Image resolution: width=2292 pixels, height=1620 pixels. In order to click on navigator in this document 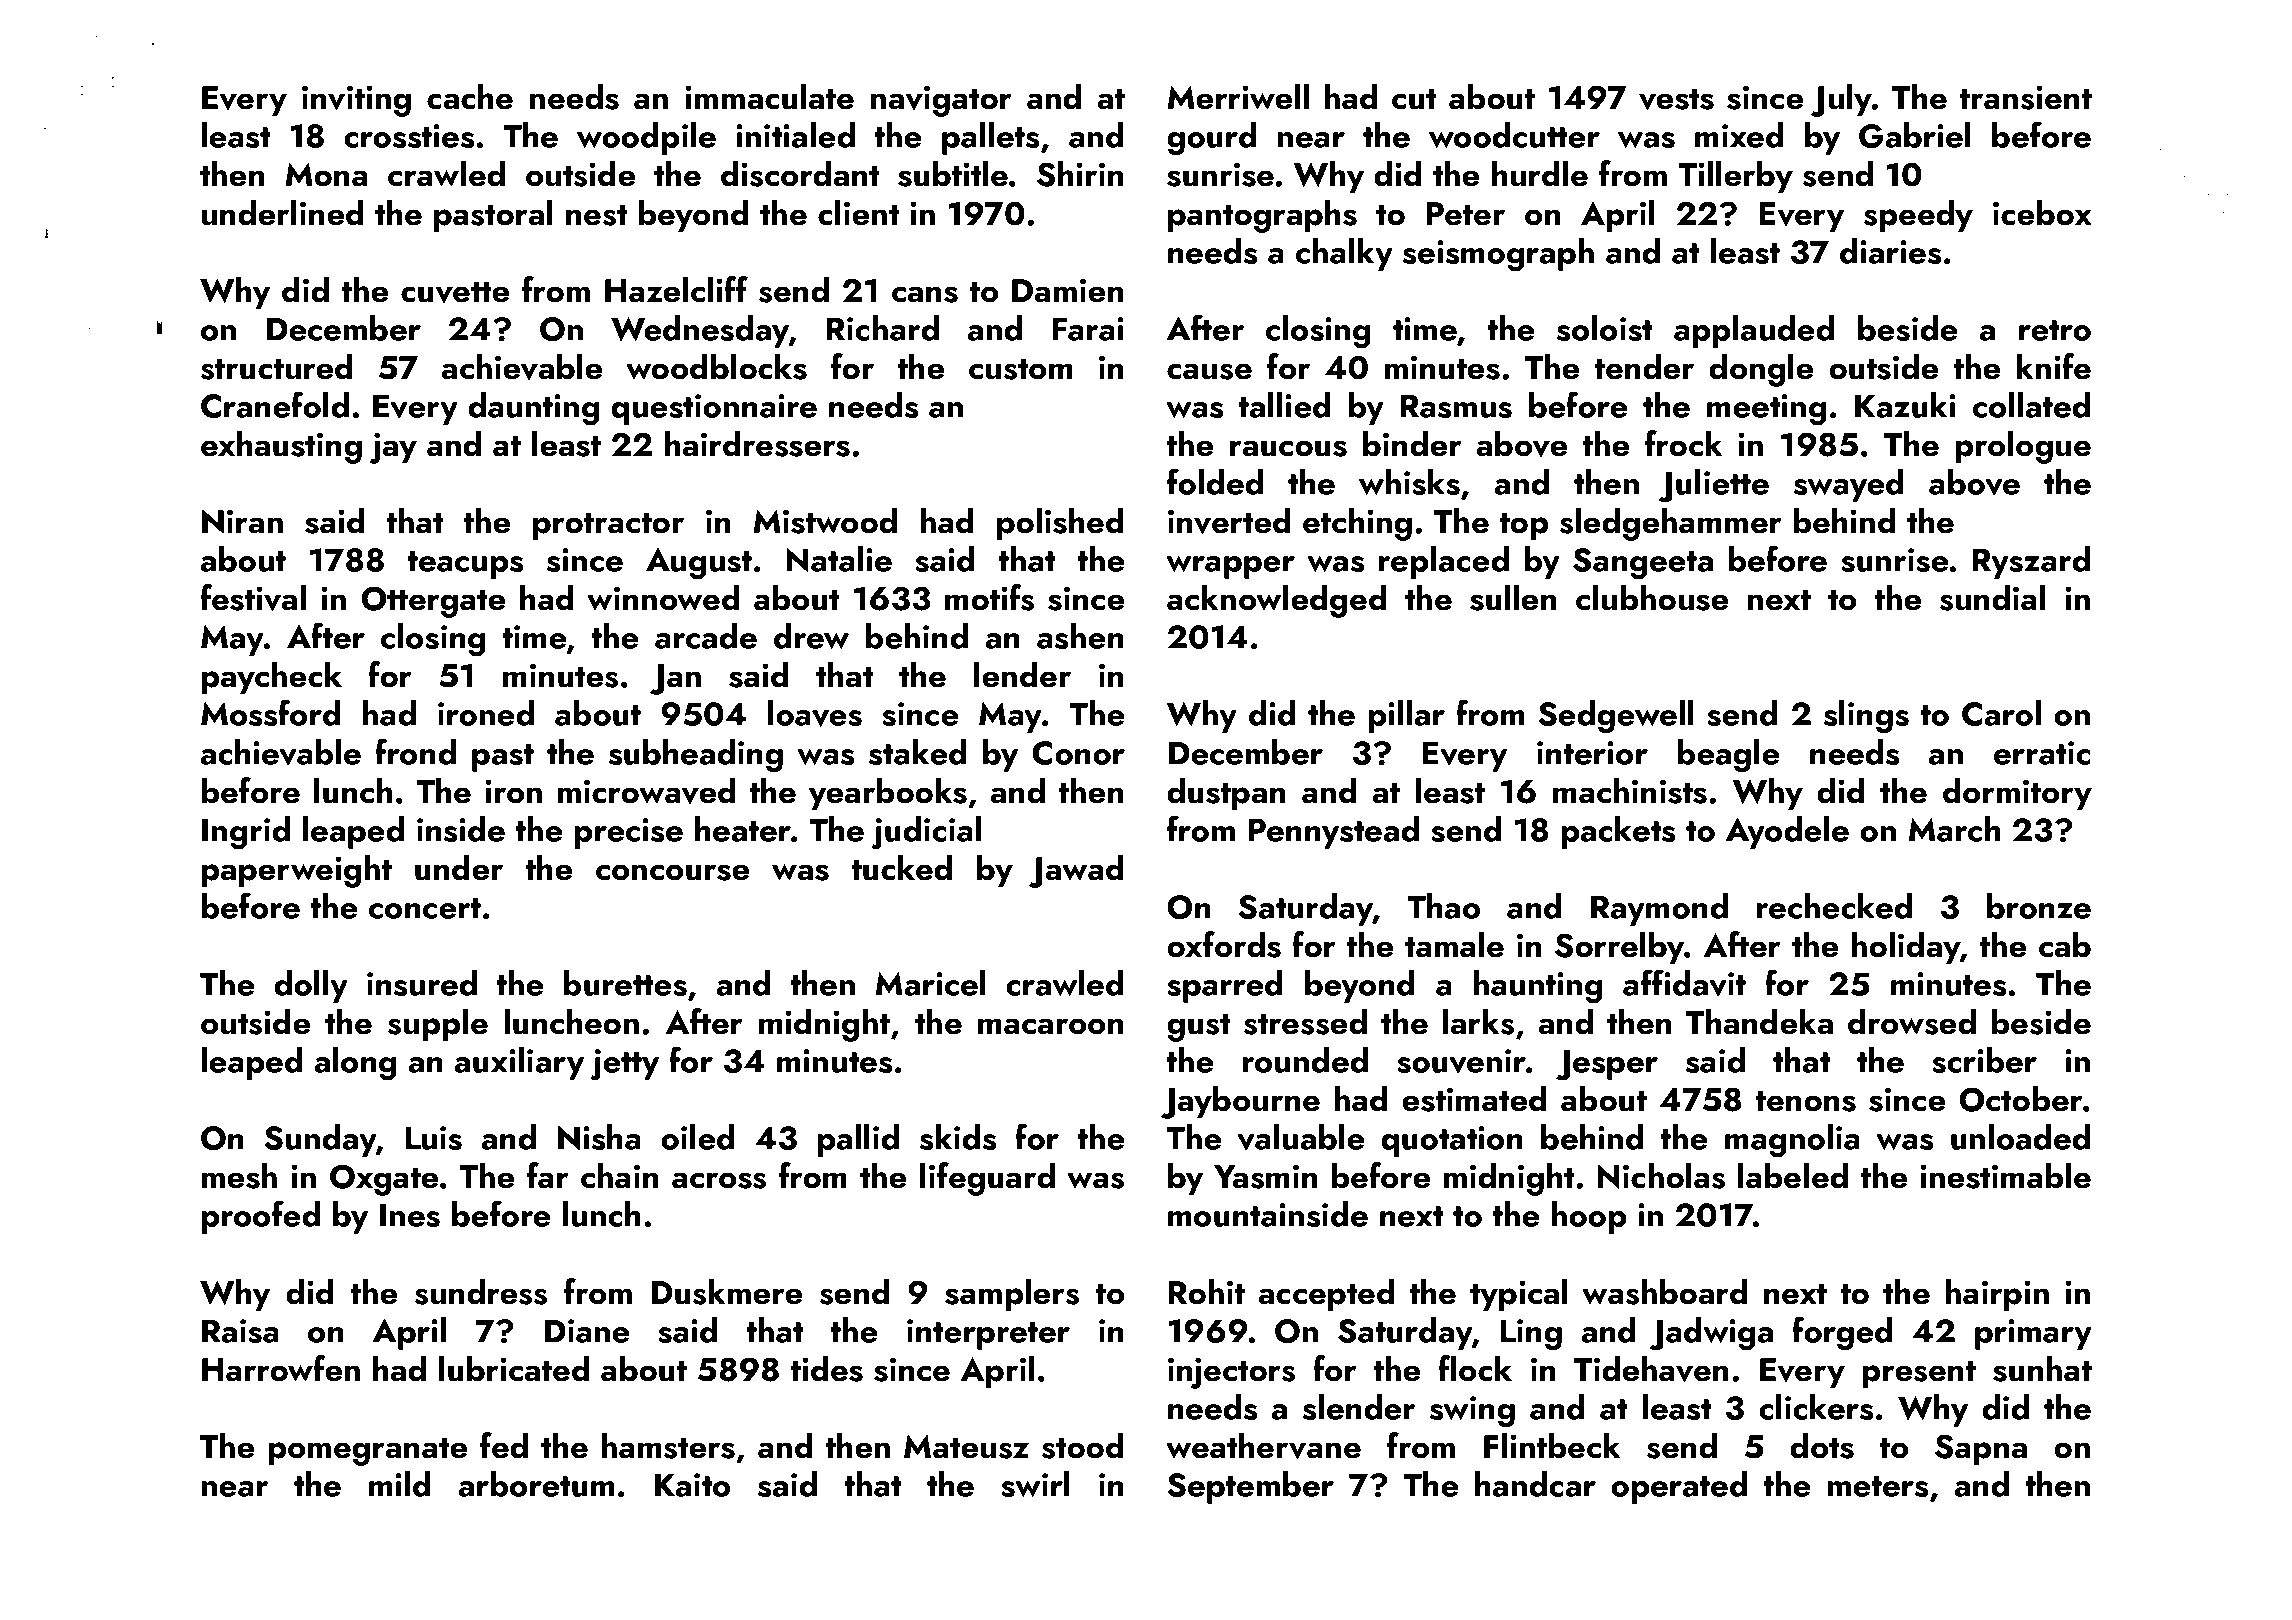, I will do `click(941, 101)`.
